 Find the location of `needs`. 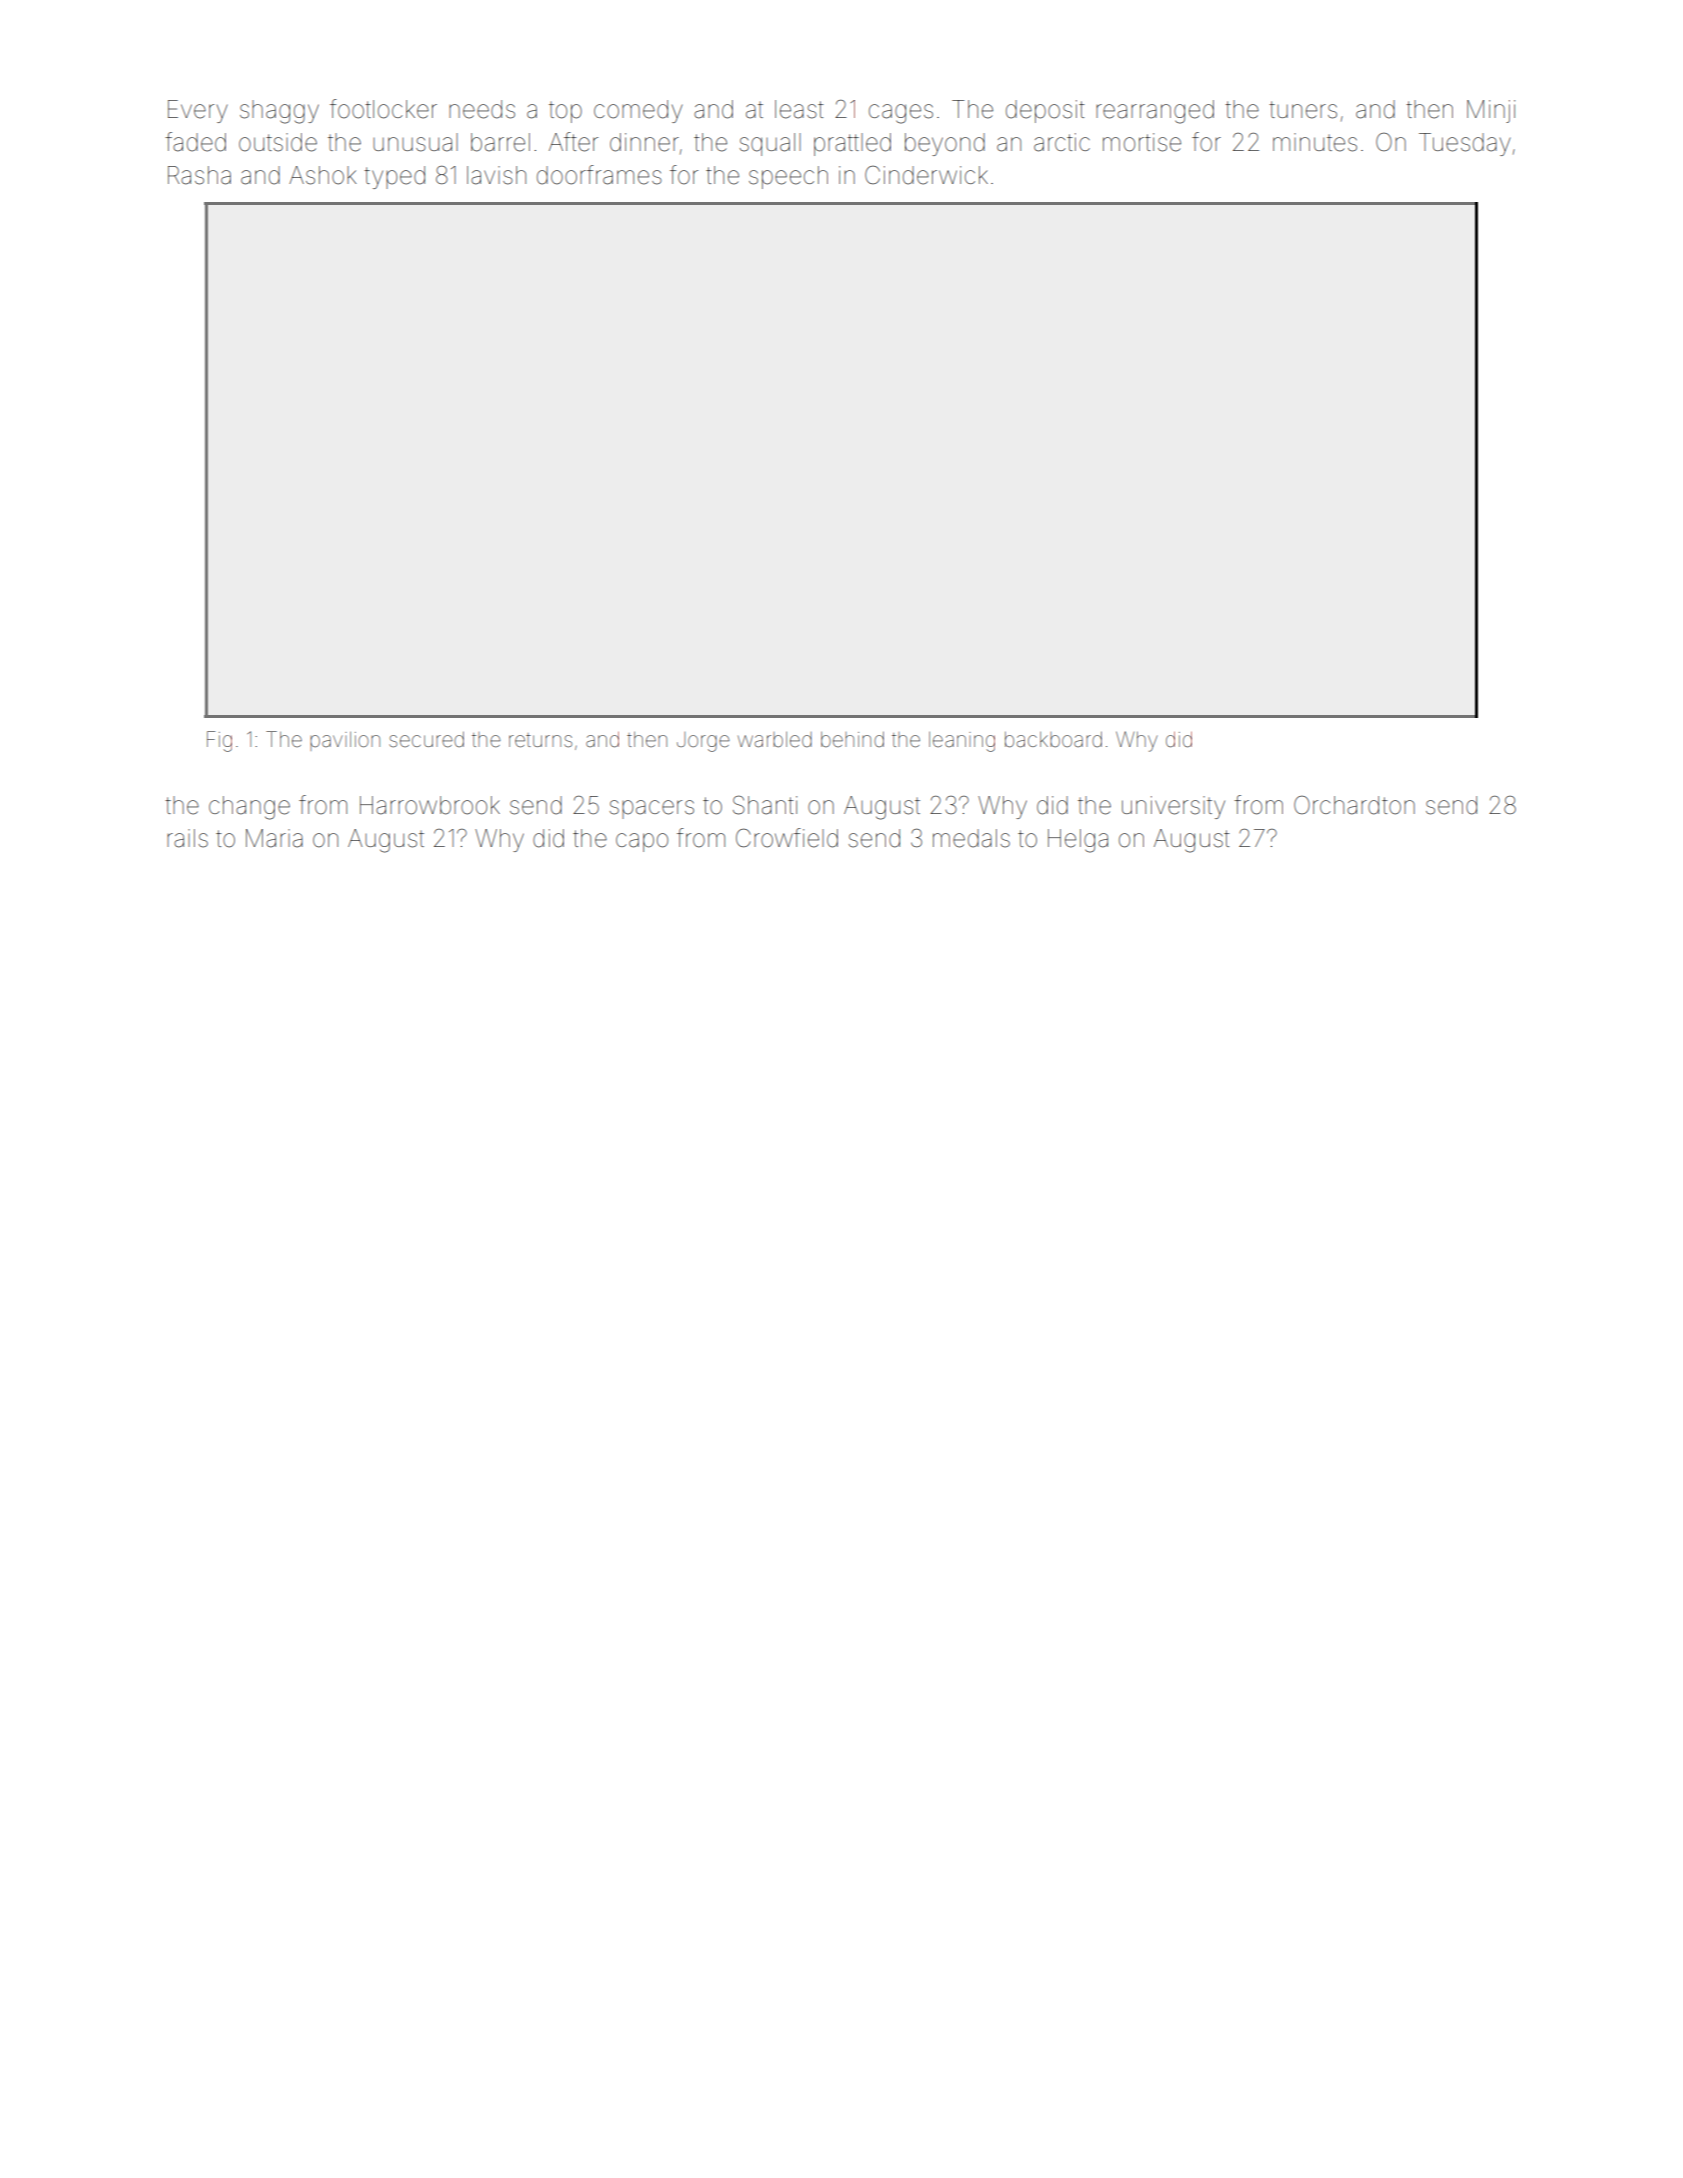

needs is located at coordinates (482, 109).
